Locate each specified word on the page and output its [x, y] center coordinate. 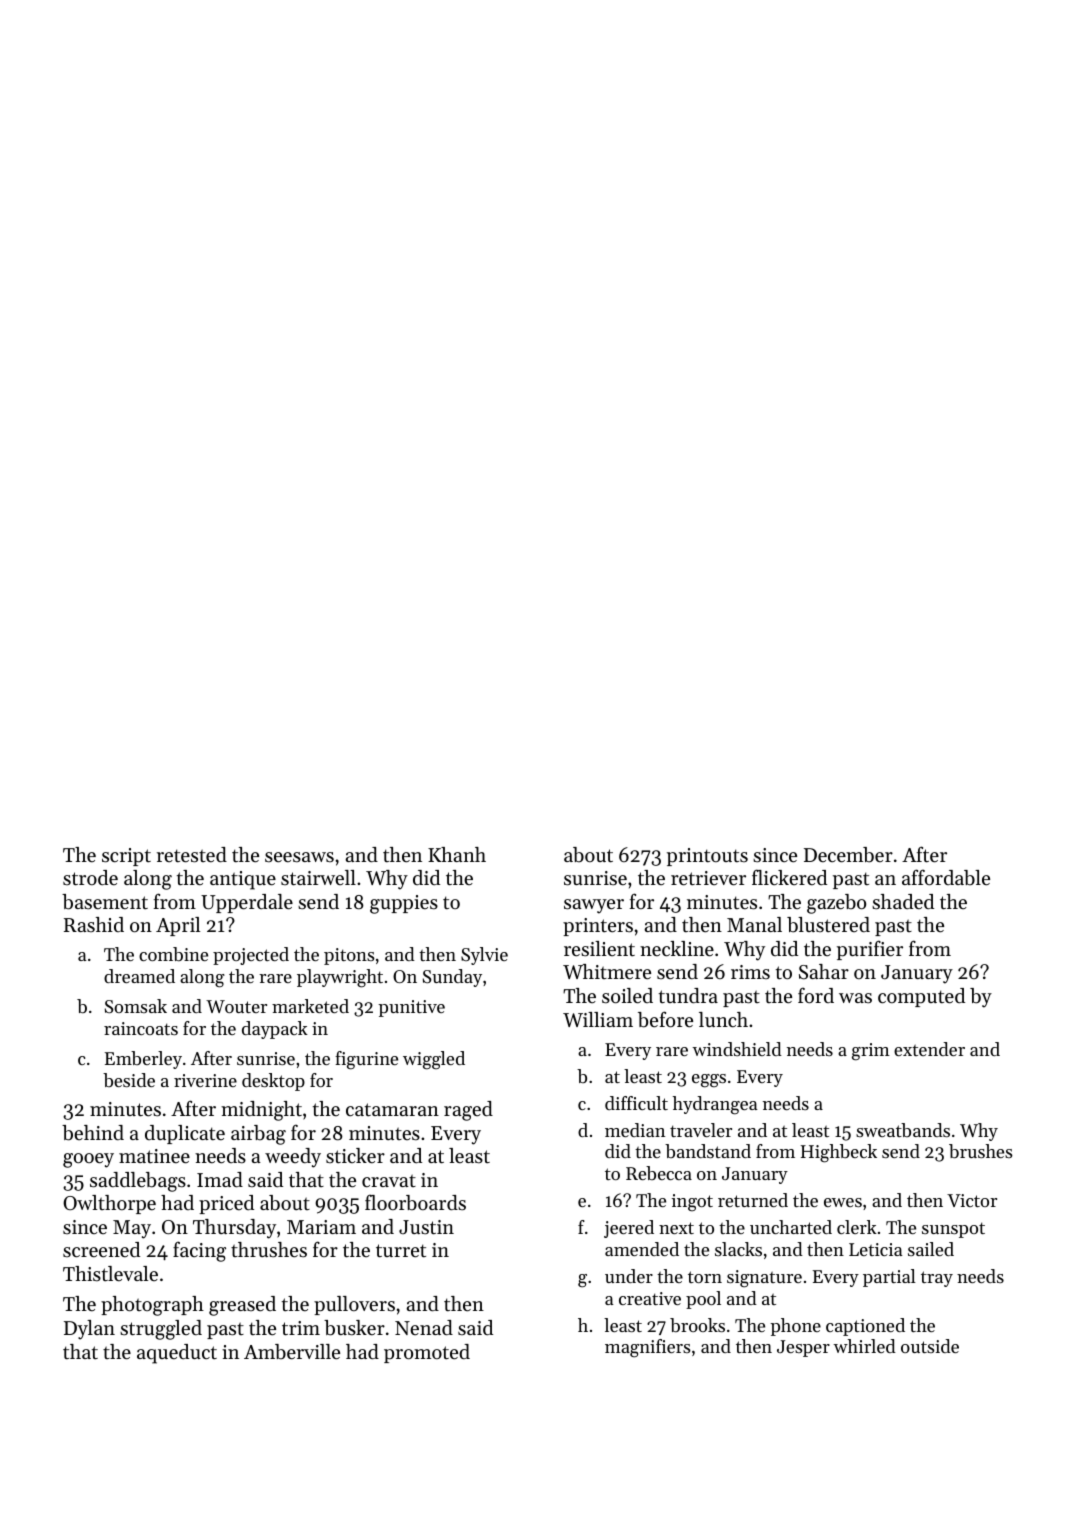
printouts [707, 857]
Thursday [234, 1229]
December [848, 855]
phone [795, 1327]
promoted [427, 1353]
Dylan [89, 1330]
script [126, 857]
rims [750, 972]
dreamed [139, 976]
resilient [599, 949]
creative [650, 1298]
